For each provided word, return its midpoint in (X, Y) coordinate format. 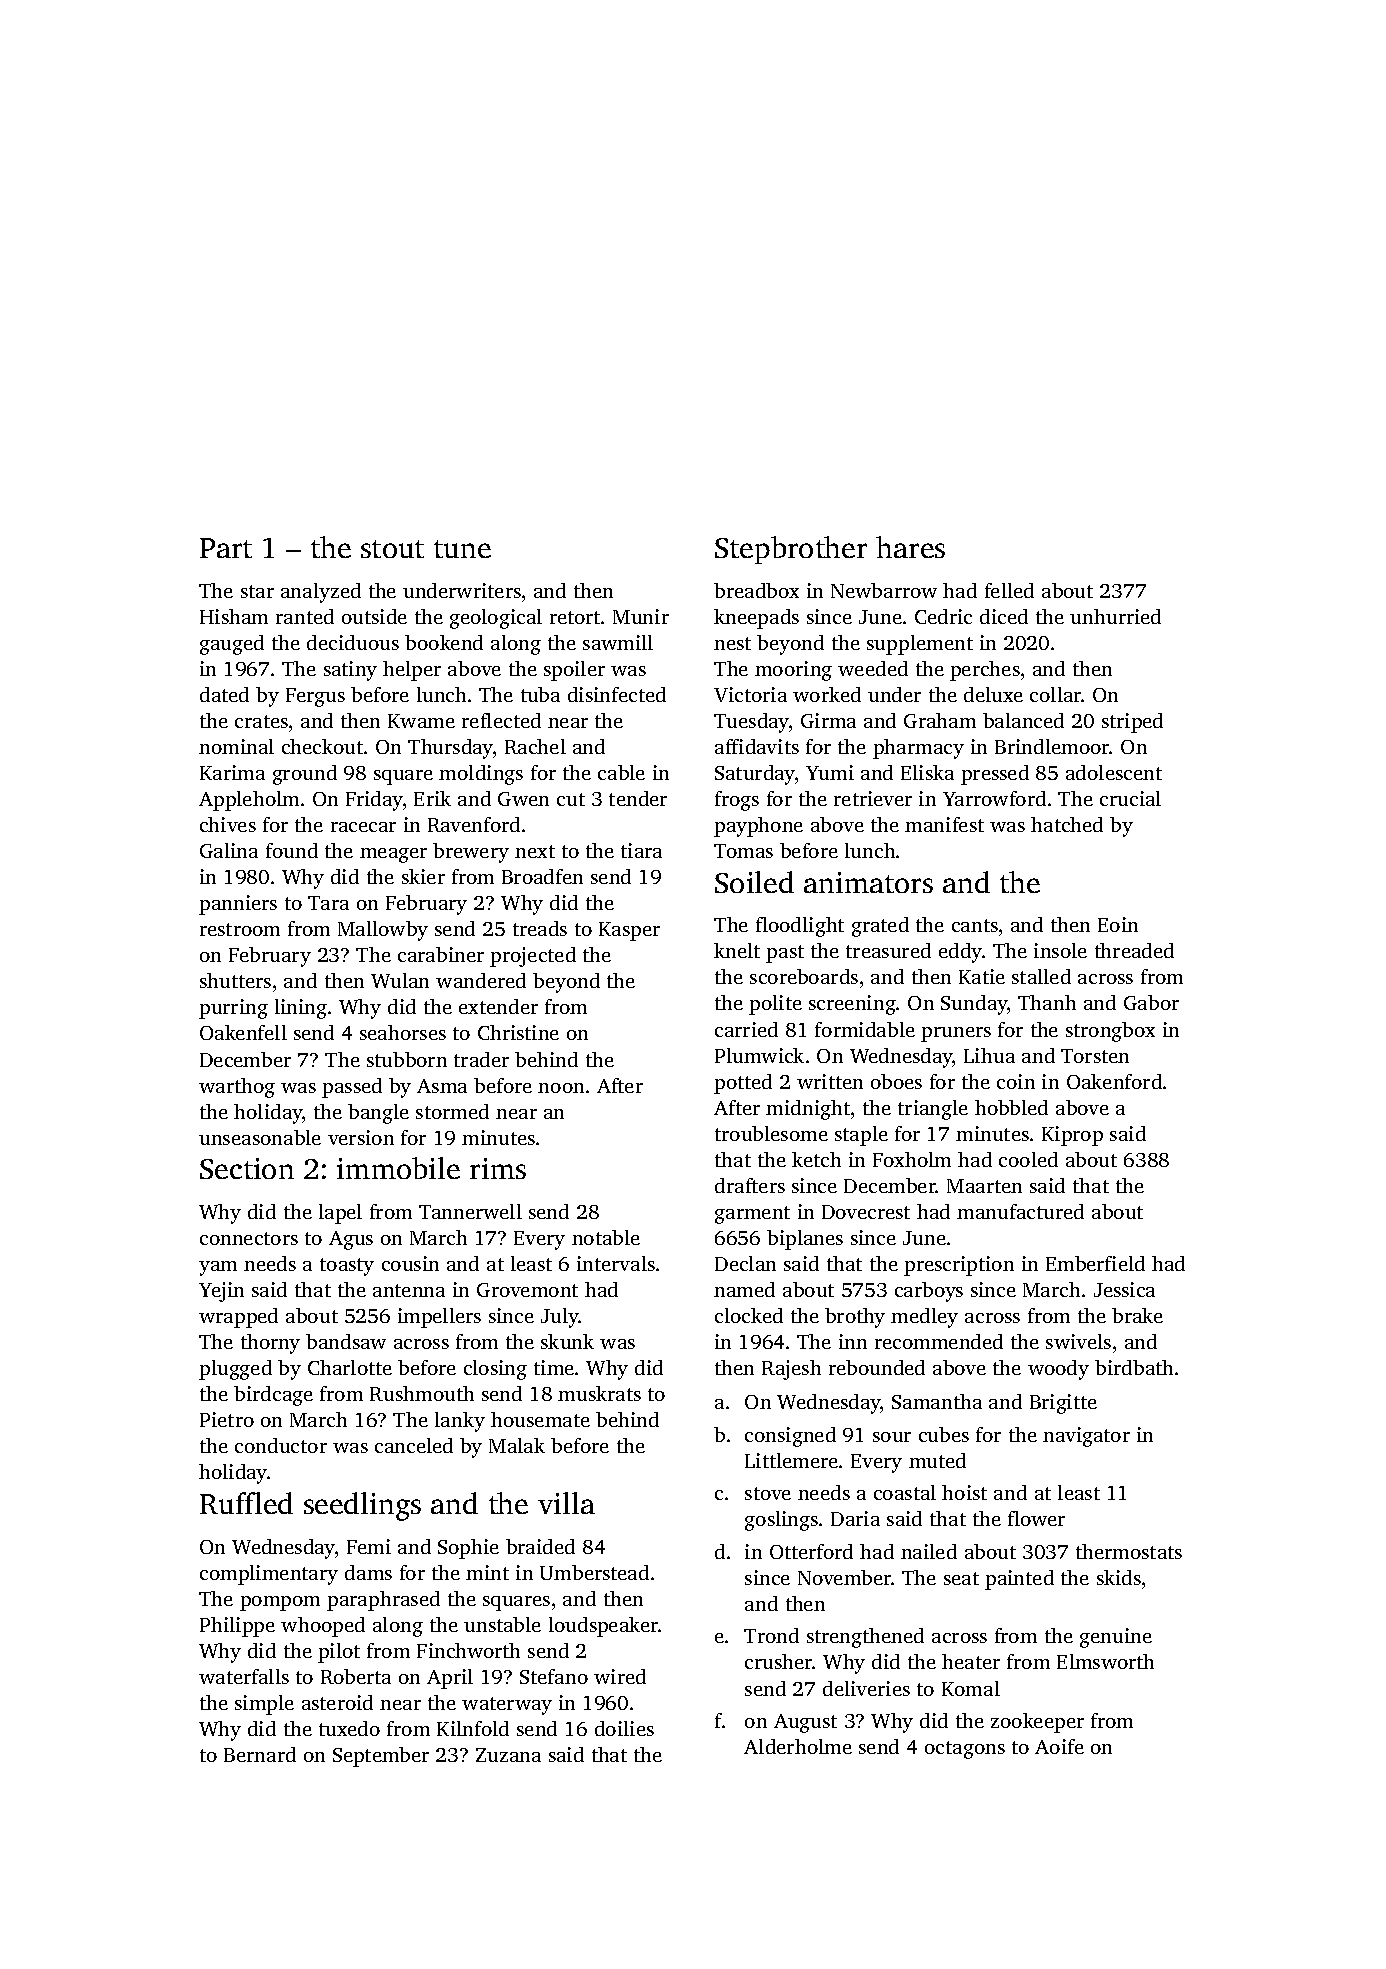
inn (853, 1341)
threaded (1134, 950)
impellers (439, 1318)
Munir (641, 616)
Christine (518, 1032)
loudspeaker (604, 1627)
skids (1119, 1577)
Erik (432, 798)
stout (392, 549)
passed (352, 1088)
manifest (944, 824)
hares (910, 547)
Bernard (260, 1754)
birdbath (1134, 1367)
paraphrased (383, 1601)
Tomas (743, 851)
